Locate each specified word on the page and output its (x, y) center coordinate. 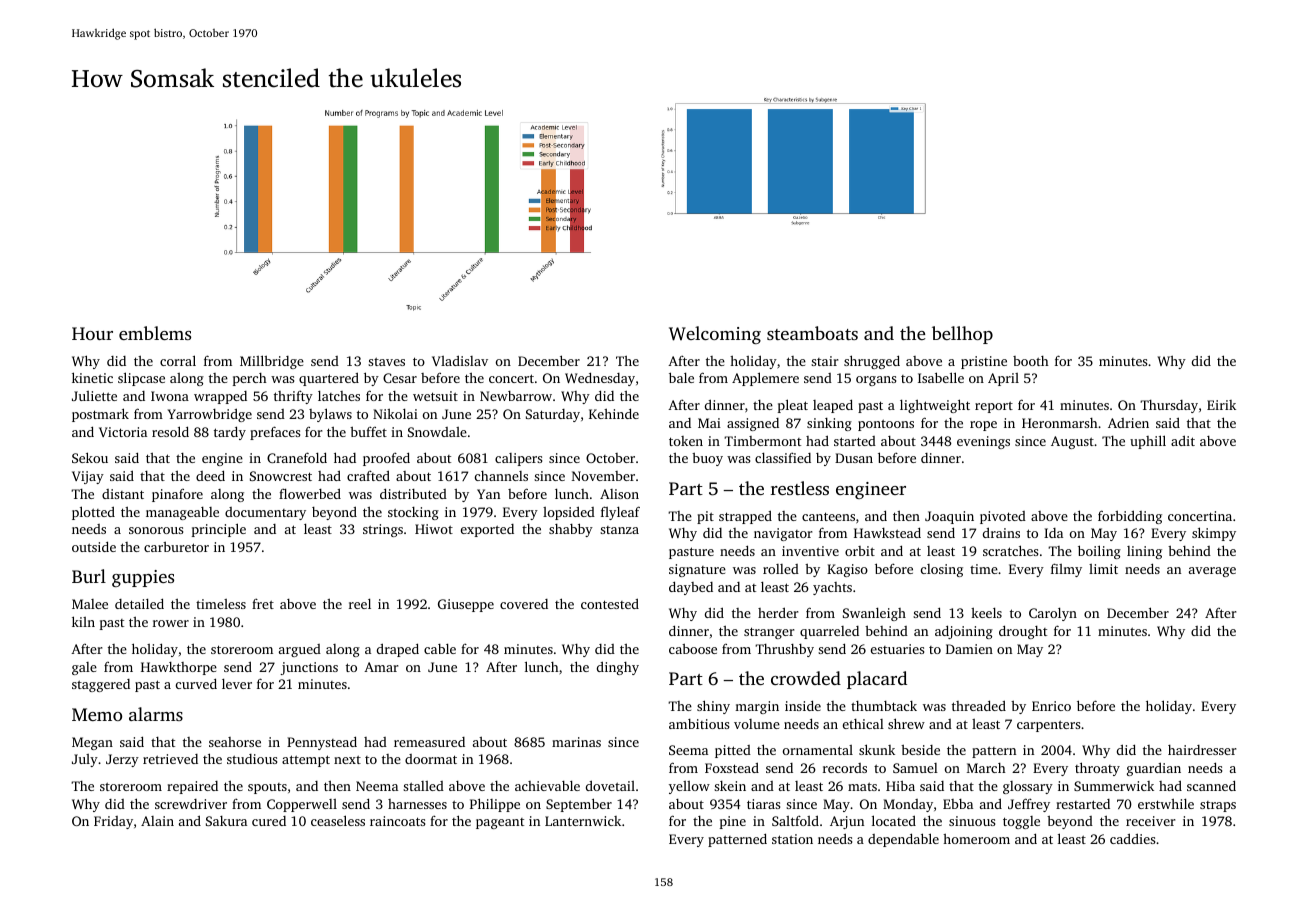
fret (263, 603)
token (686, 441)
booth (1031, 361)
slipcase (141, 379)
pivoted (1003, 517)
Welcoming (715, 335)
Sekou (90, 457)
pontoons (886, 425)
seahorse (235, 742)
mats (862, 786)
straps (1218, 806)
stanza (619, 530)
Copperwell (302, 805)
